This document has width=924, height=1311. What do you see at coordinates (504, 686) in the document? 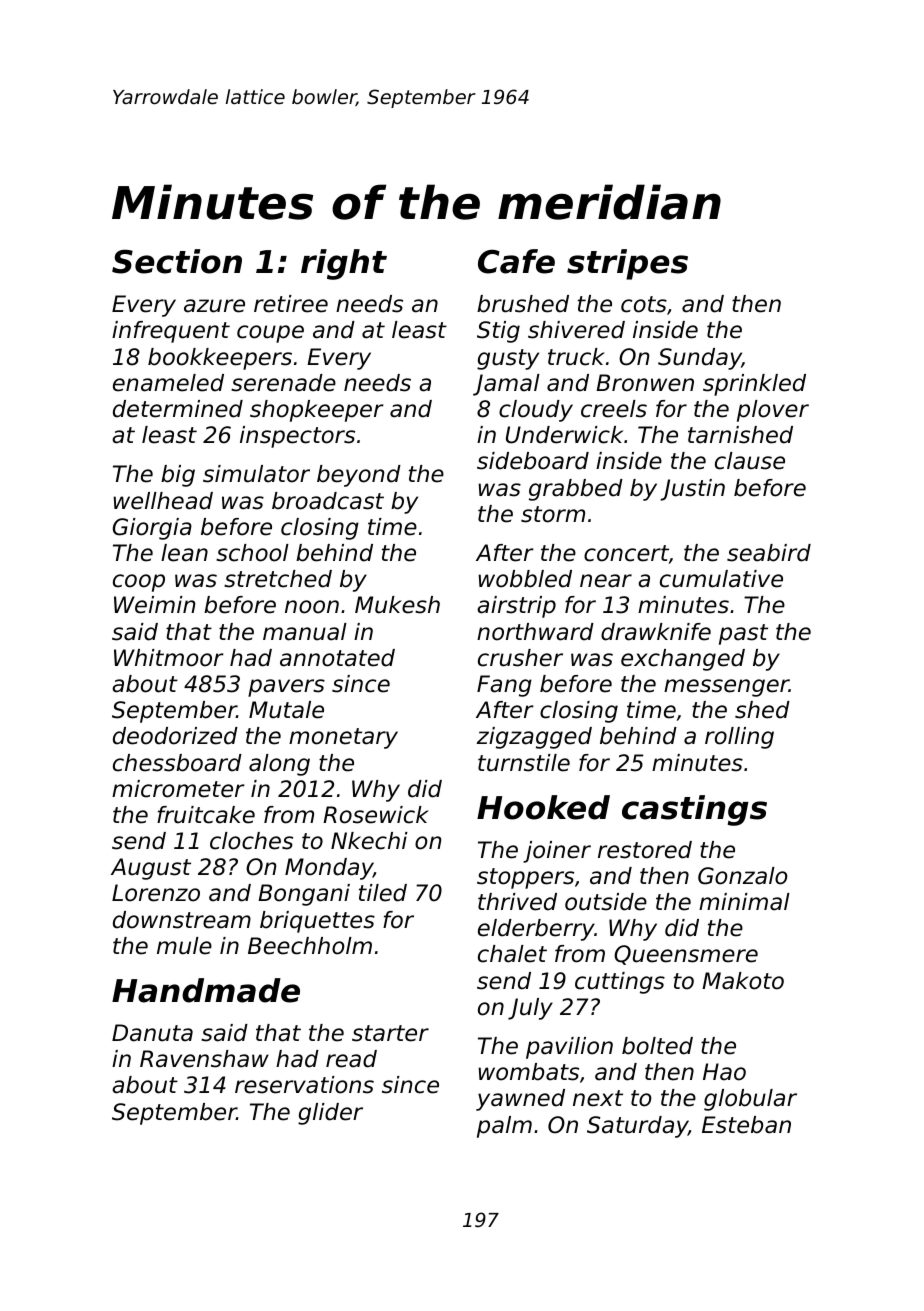
I see `Fang` at bounding box center [504, 686].
